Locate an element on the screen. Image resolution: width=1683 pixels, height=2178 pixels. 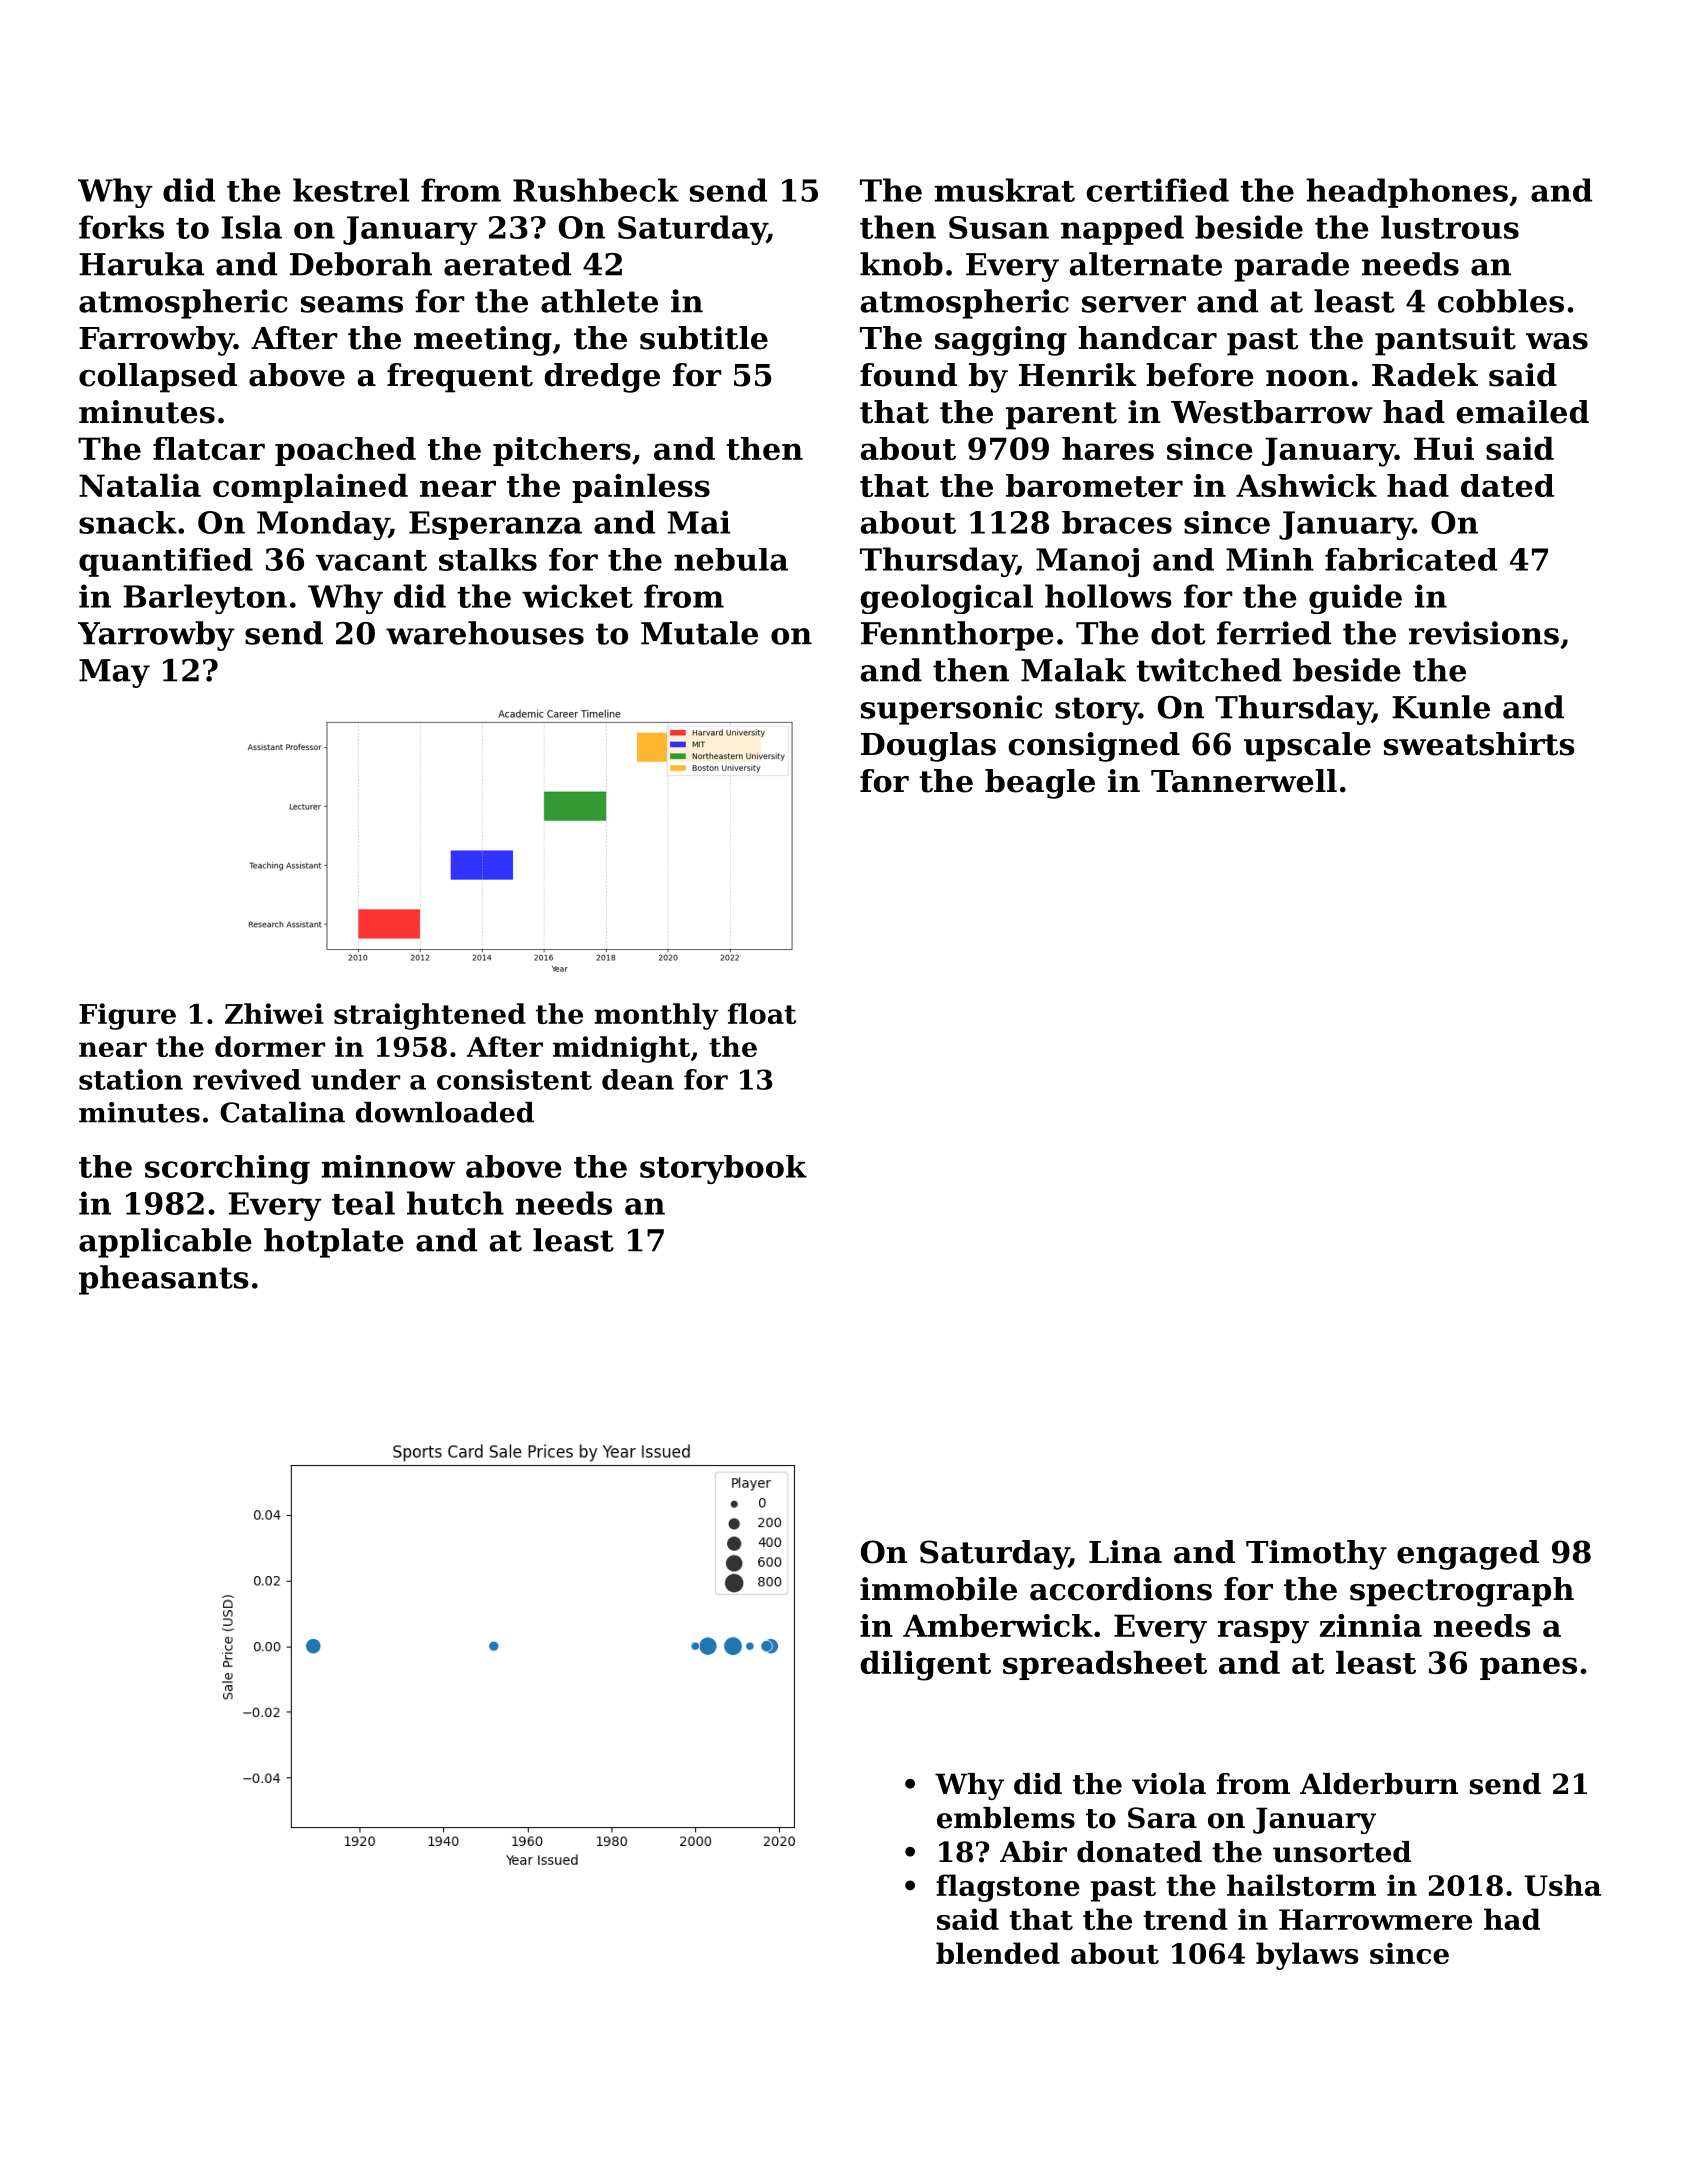
diligent is located at coordinates (926, 1666).
